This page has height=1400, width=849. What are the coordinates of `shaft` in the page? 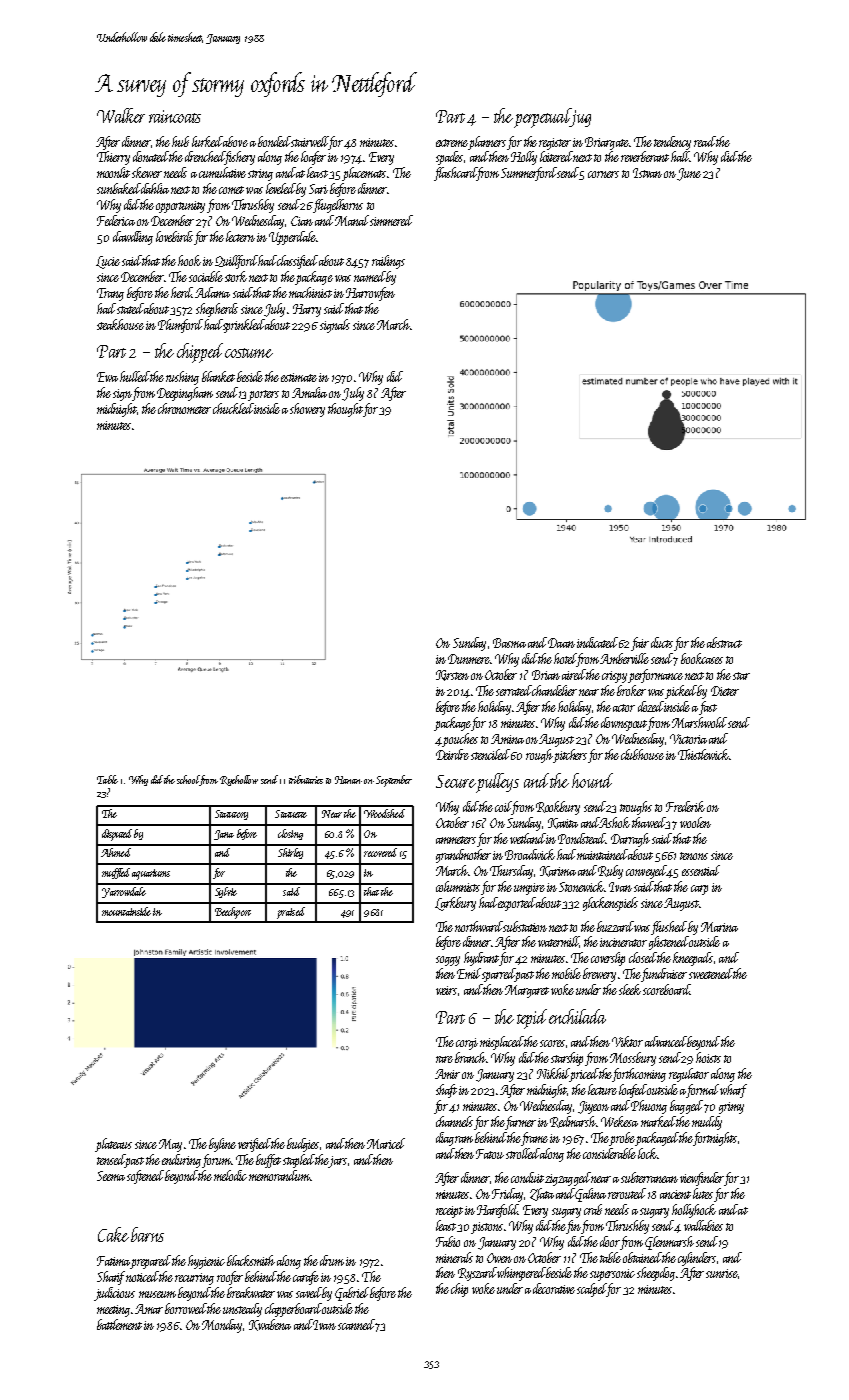 It's located at (446, 1091).
